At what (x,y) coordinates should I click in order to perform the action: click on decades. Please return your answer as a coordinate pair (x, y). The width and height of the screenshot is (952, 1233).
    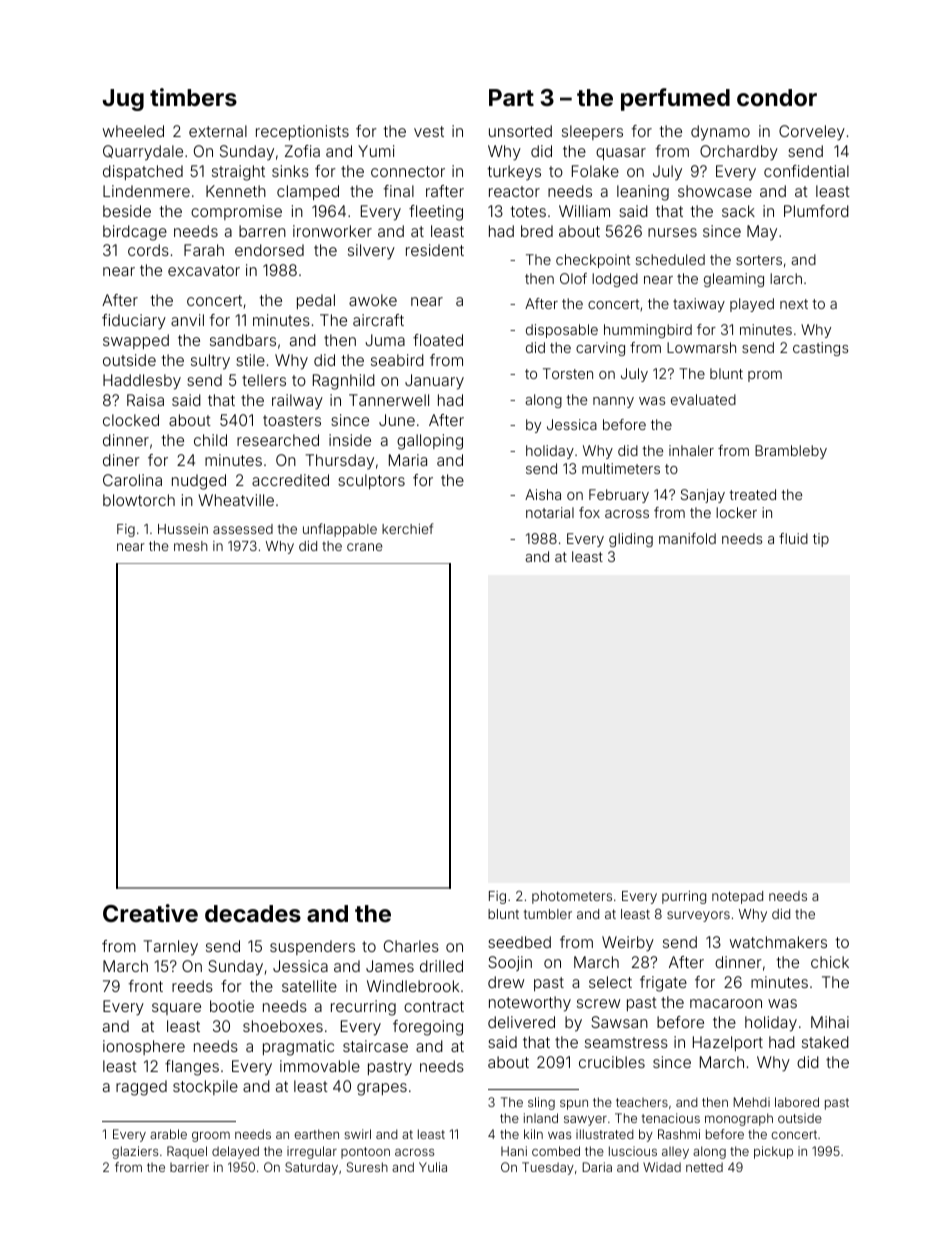
    Looking at the image, I should click on (253, 913).
